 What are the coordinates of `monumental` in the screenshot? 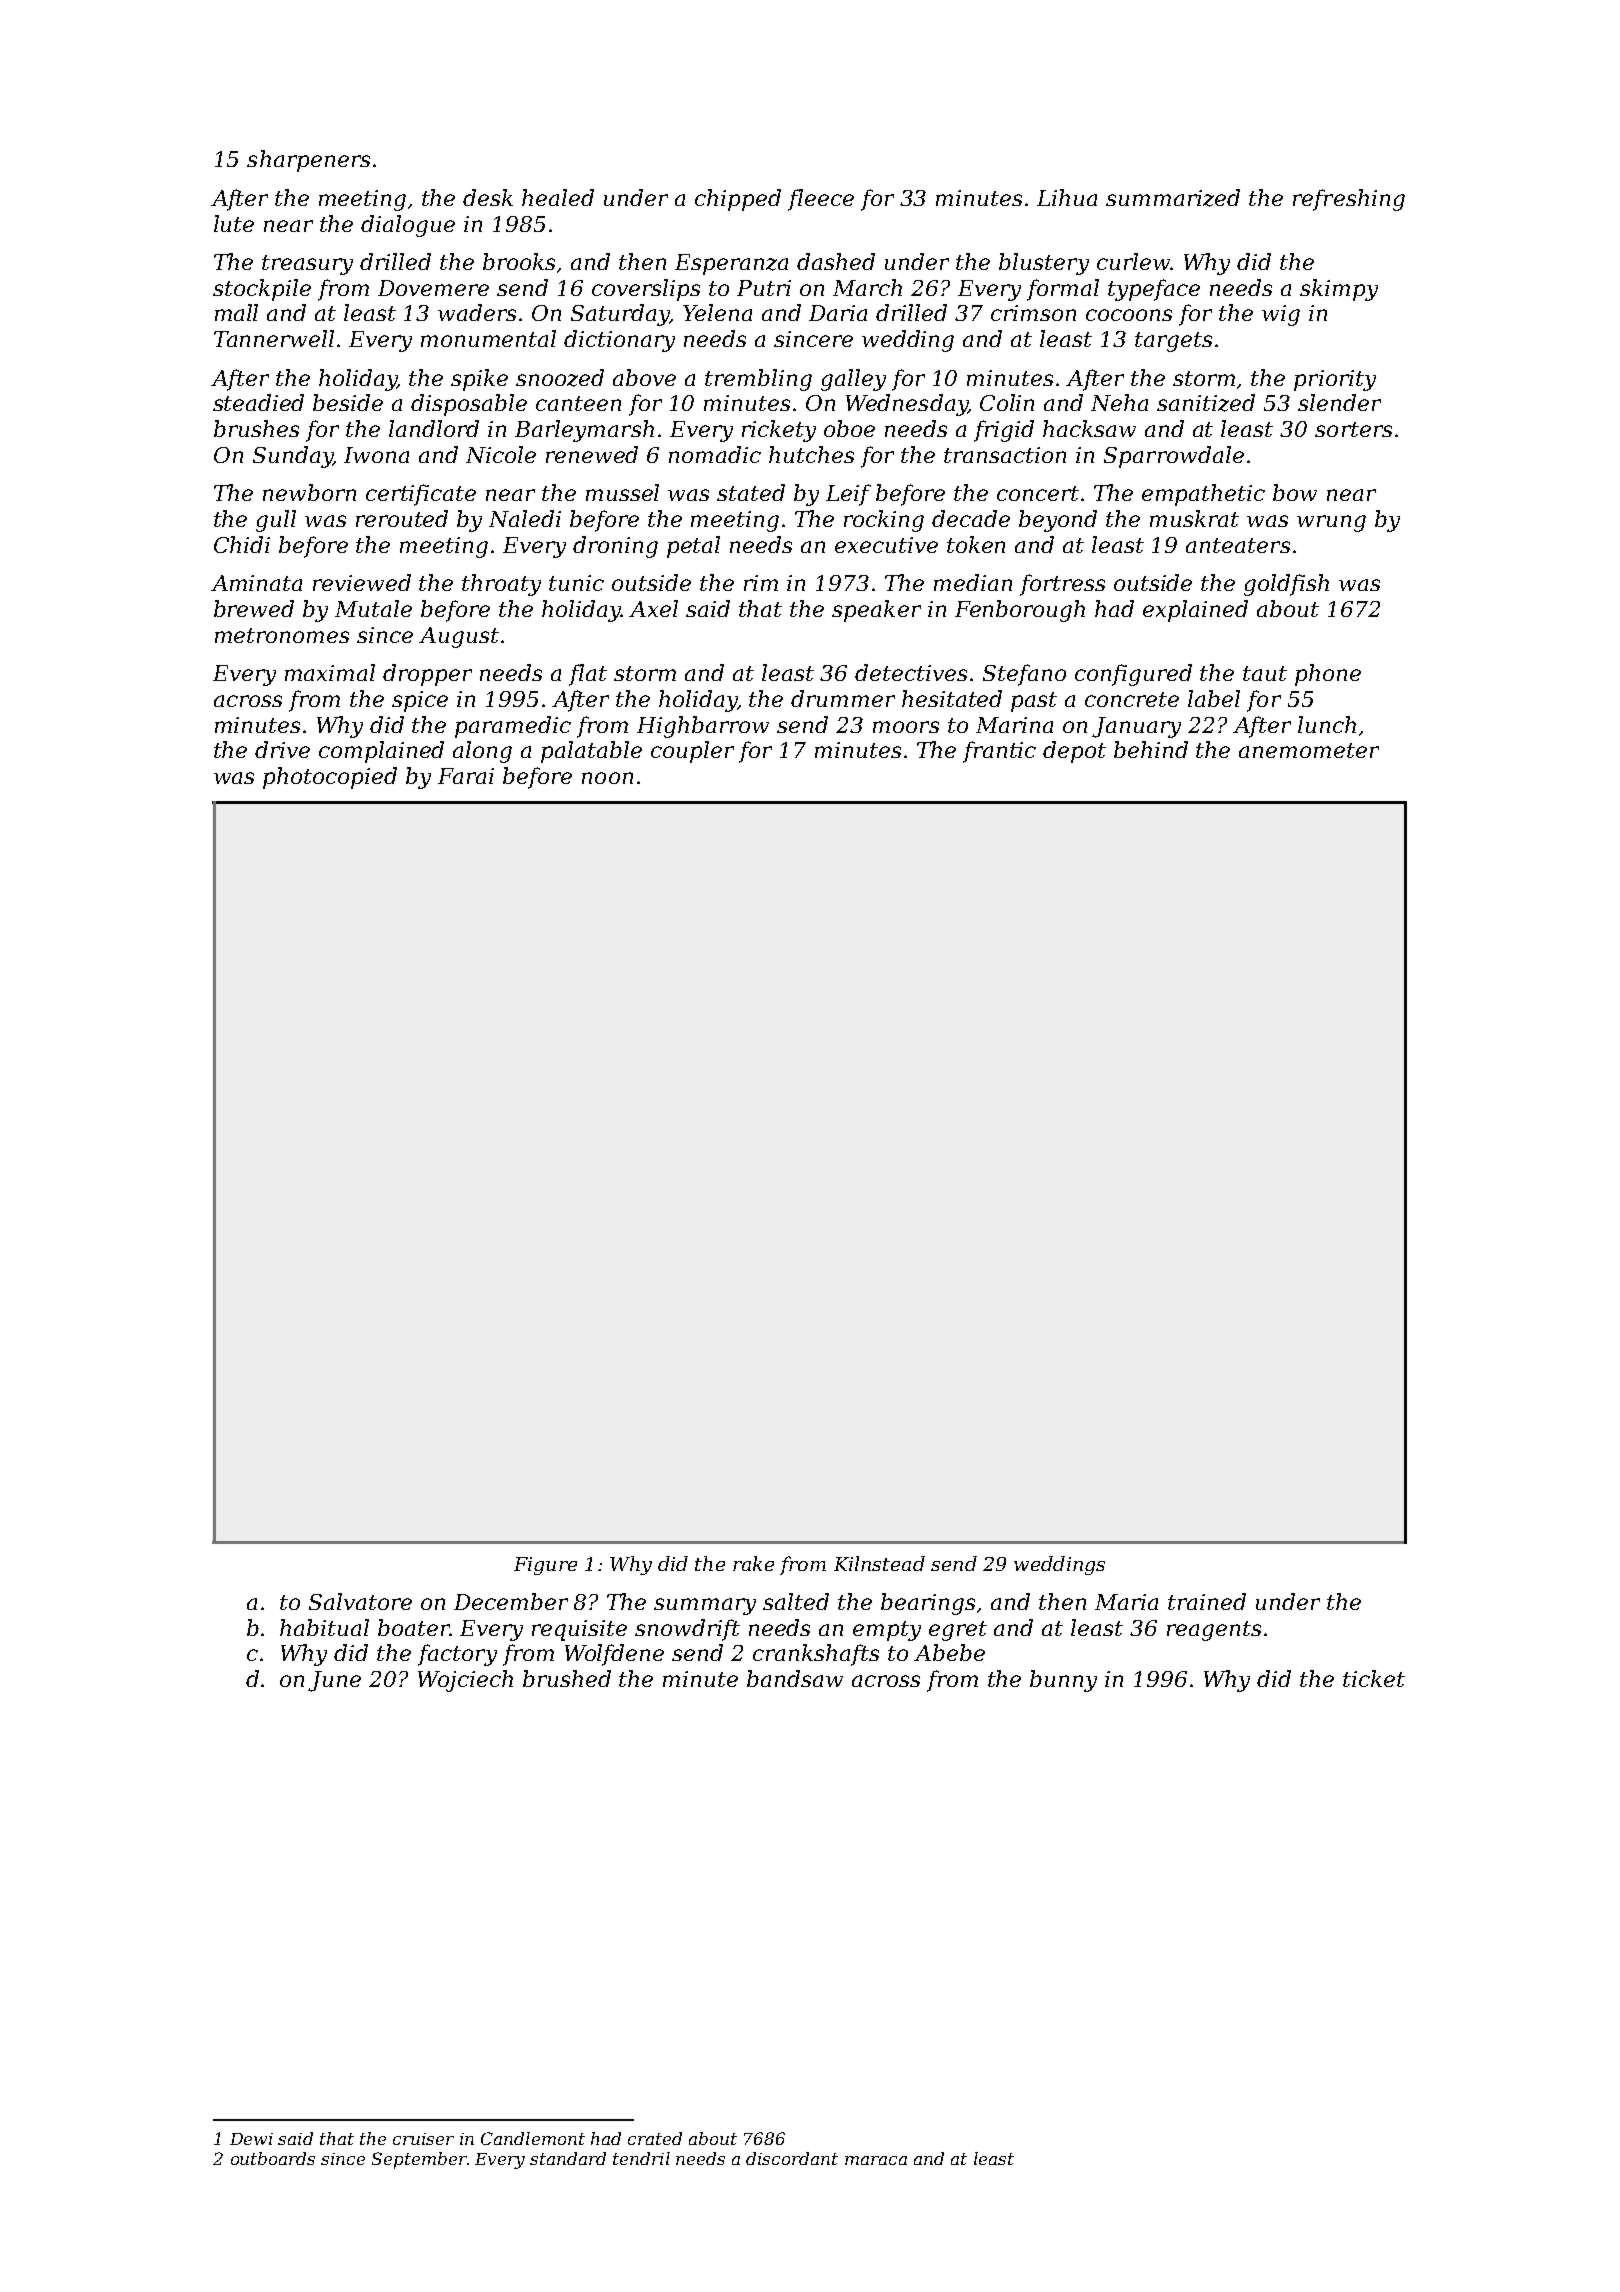 It's located at (488, 338).
